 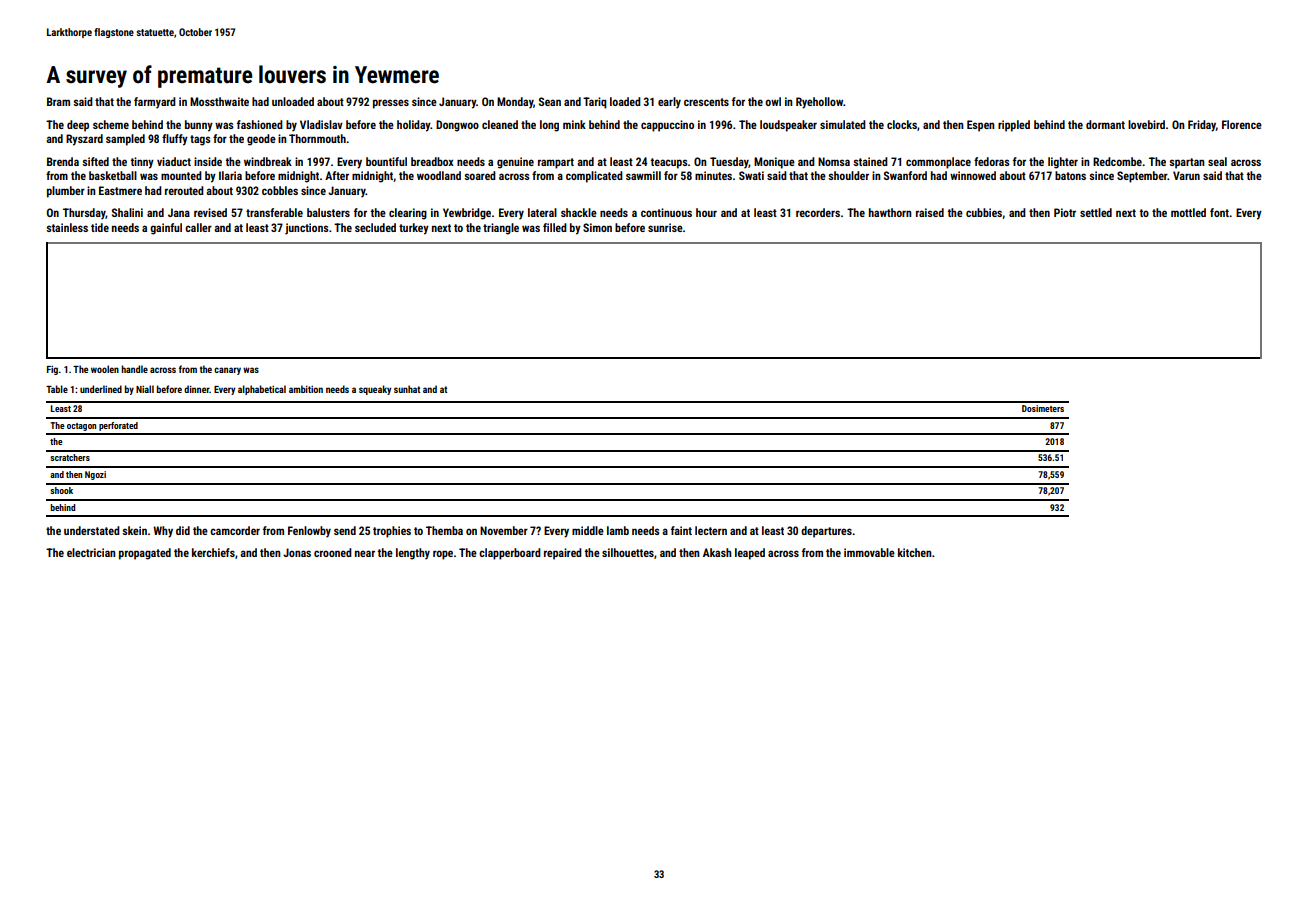 I want to click on perforated, so click(x=118, y=426).
